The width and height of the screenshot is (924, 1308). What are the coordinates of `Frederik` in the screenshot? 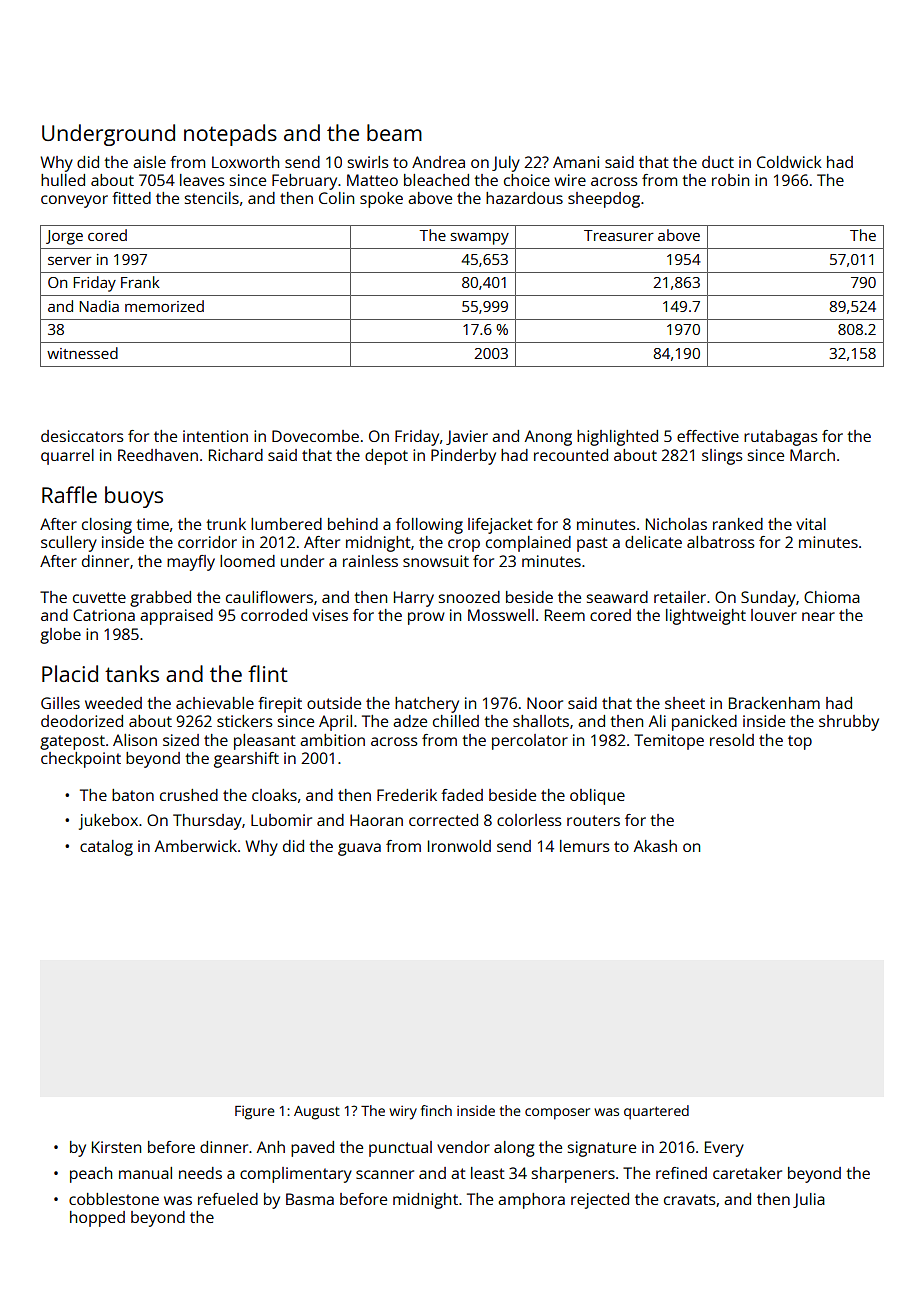 It's located at (407, 795).
